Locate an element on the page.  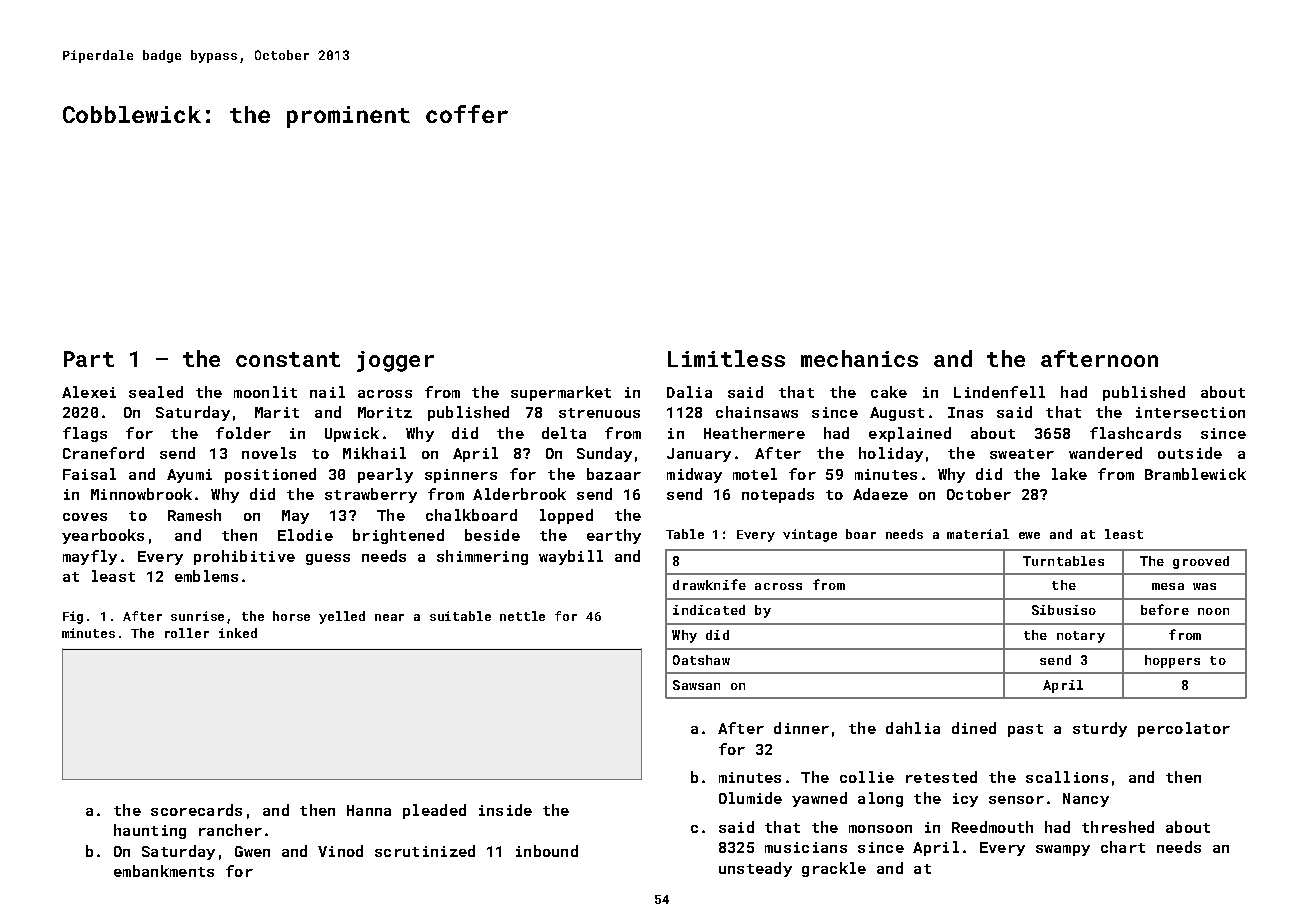
sturdy is located at coordinates (1100, 729).
